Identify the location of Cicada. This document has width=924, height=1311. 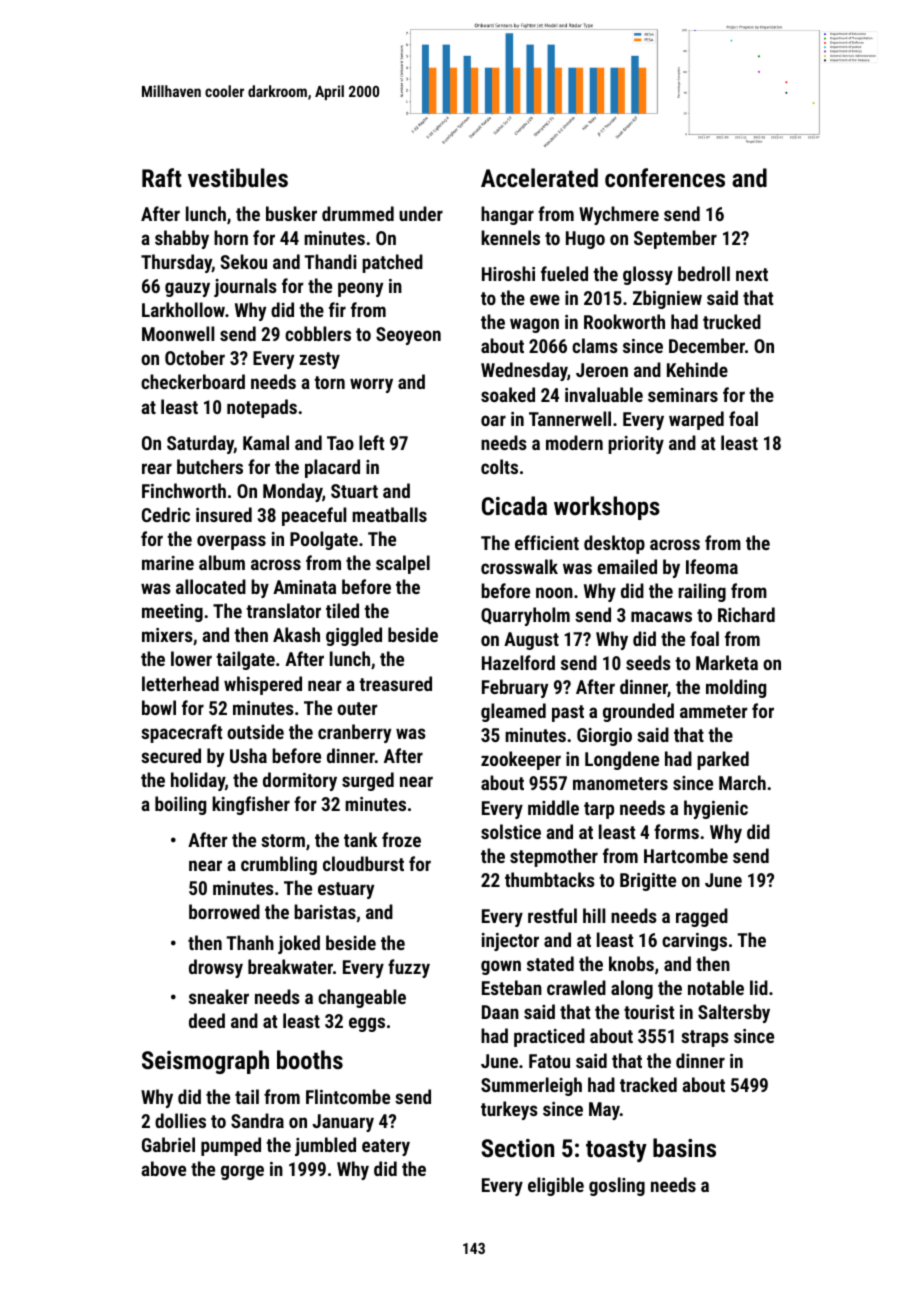
(514, 505).
